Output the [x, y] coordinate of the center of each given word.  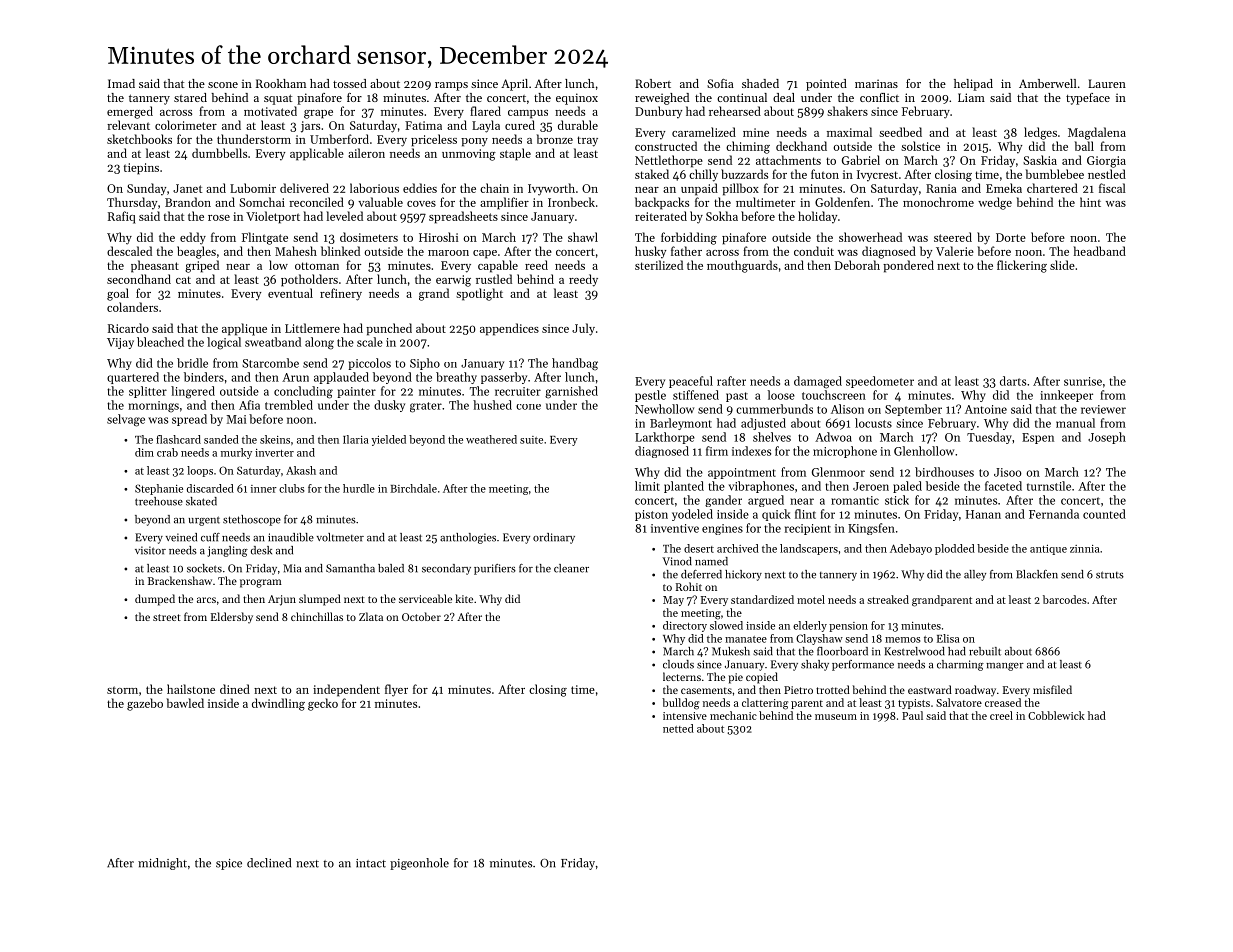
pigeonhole [419, 864]
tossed [350, 83]
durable [578, 125]
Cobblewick [1056, 715]
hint [1090, 202]
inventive [675, 528]
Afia [249, 405]
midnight [162, 864]
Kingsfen [871, 529]
